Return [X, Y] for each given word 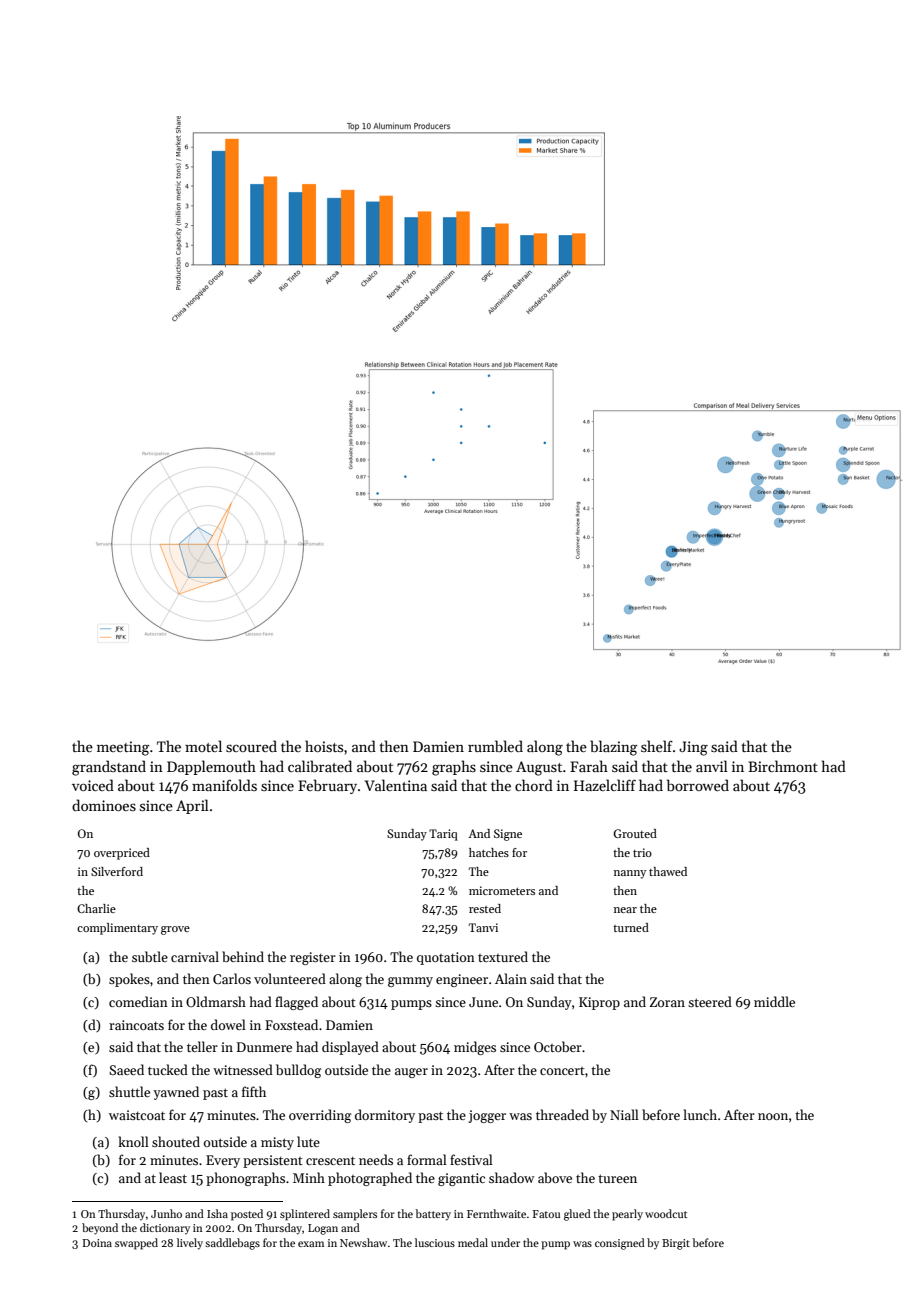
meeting [123, 748]
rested [485, 908]
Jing [693, 748]
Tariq [443, 835]
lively [190, 1244]
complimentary [117, 929]
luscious [435, 1242]
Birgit [676, 1244]
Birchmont [783, 766]
